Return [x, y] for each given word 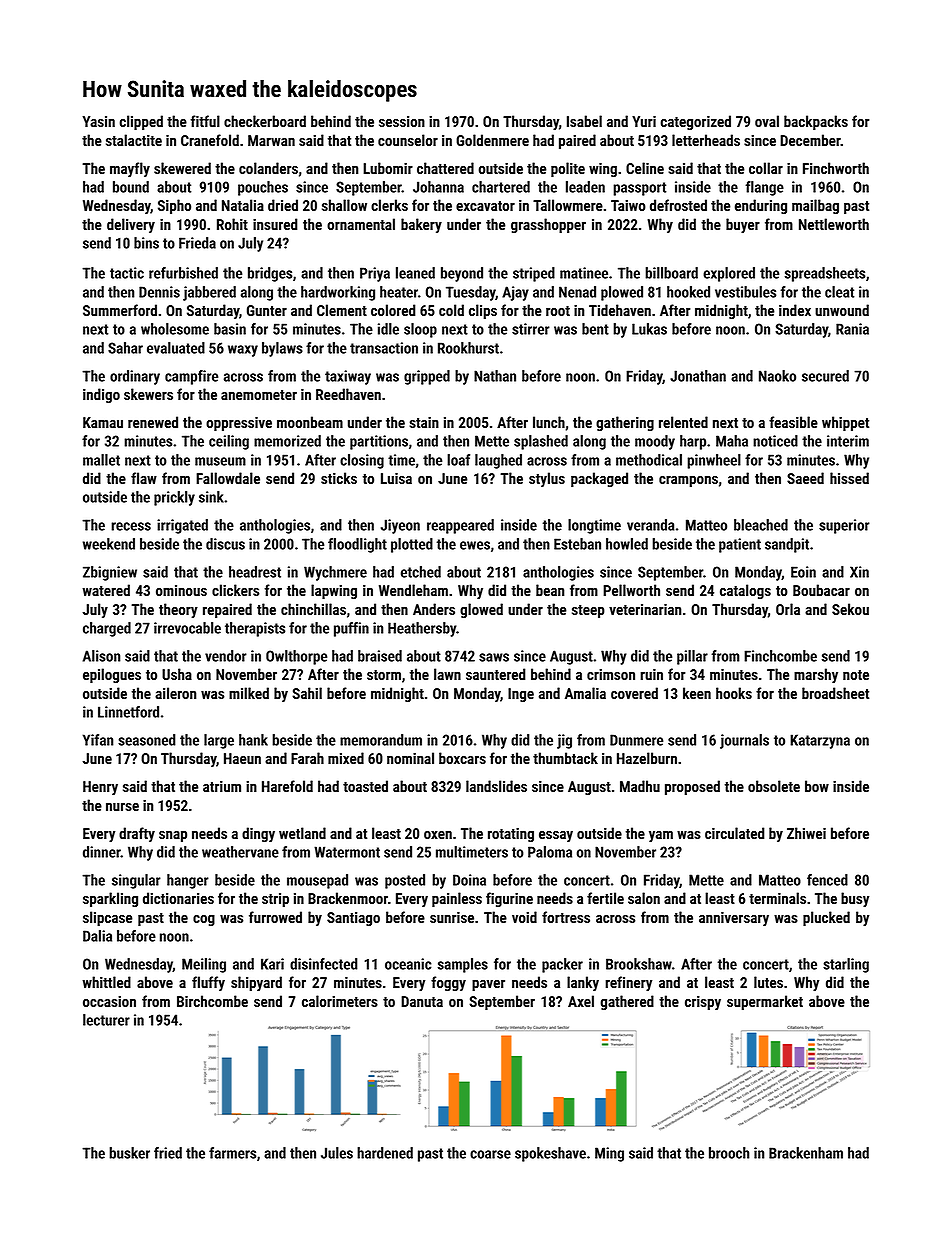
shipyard [256, 983]
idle [388, 329]
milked [249, 693]
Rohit [232, 224]
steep [588, 611]
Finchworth [836, 168]
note [856, 675]
